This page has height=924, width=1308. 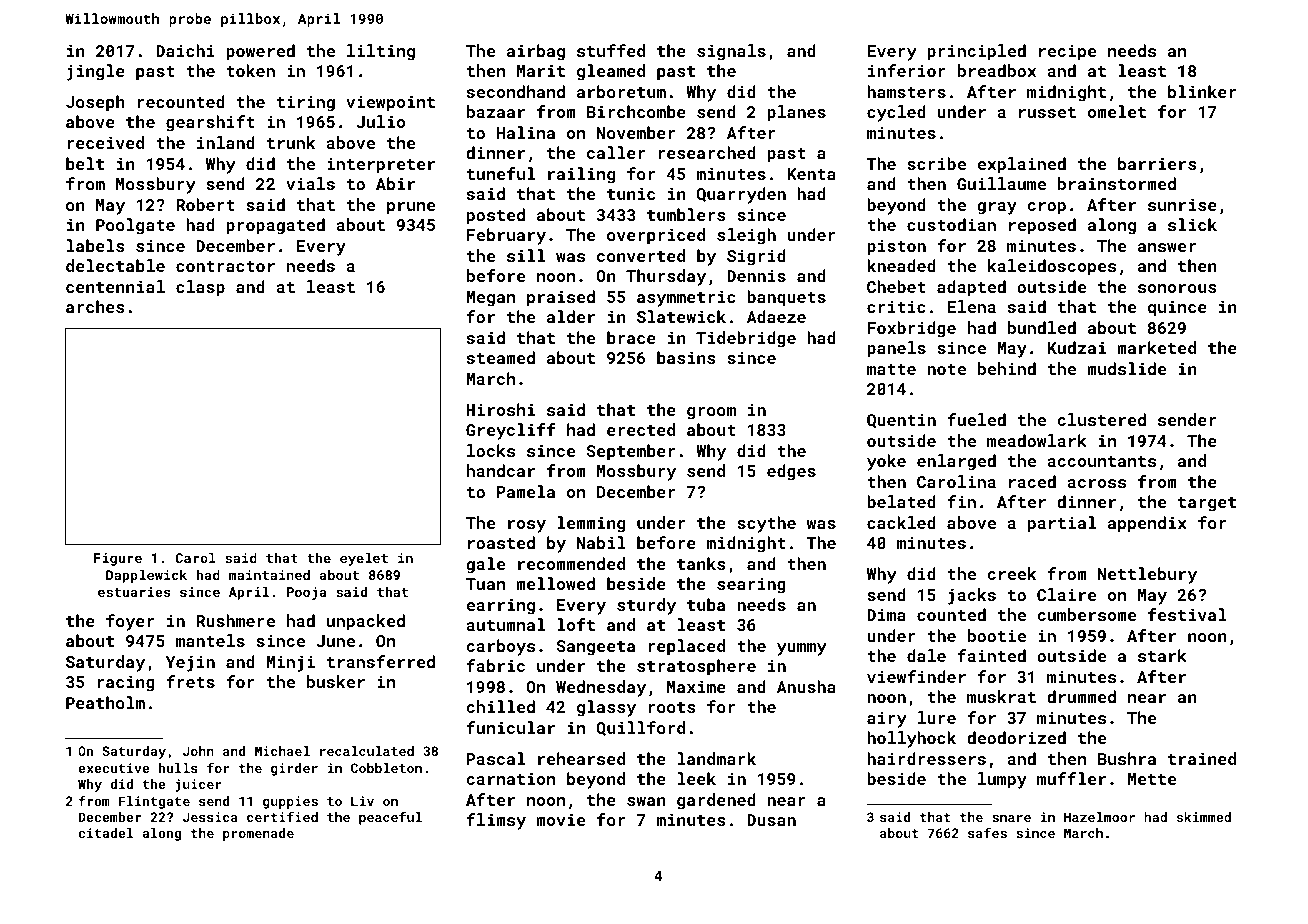 What do you see at coordinates (1067, 53) in the page?
I see `recipe` at bounding box center [1067, 53].
